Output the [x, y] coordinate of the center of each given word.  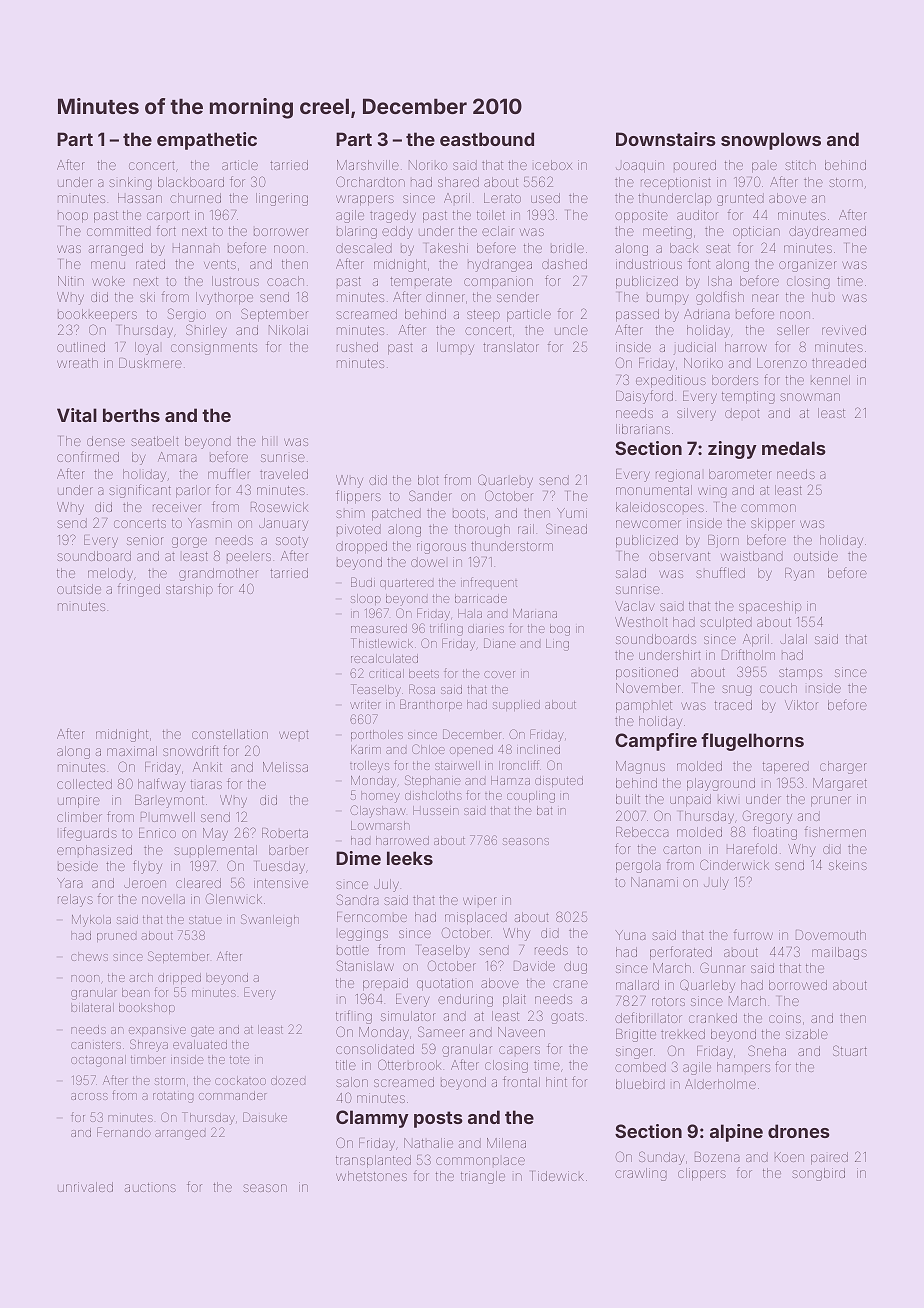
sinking [130, 183]
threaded [839, 363]
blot [428, 480]
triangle [483, 1177]
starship [189, 590]
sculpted [726, 623]
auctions [150, 1187]
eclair [498, 231]
